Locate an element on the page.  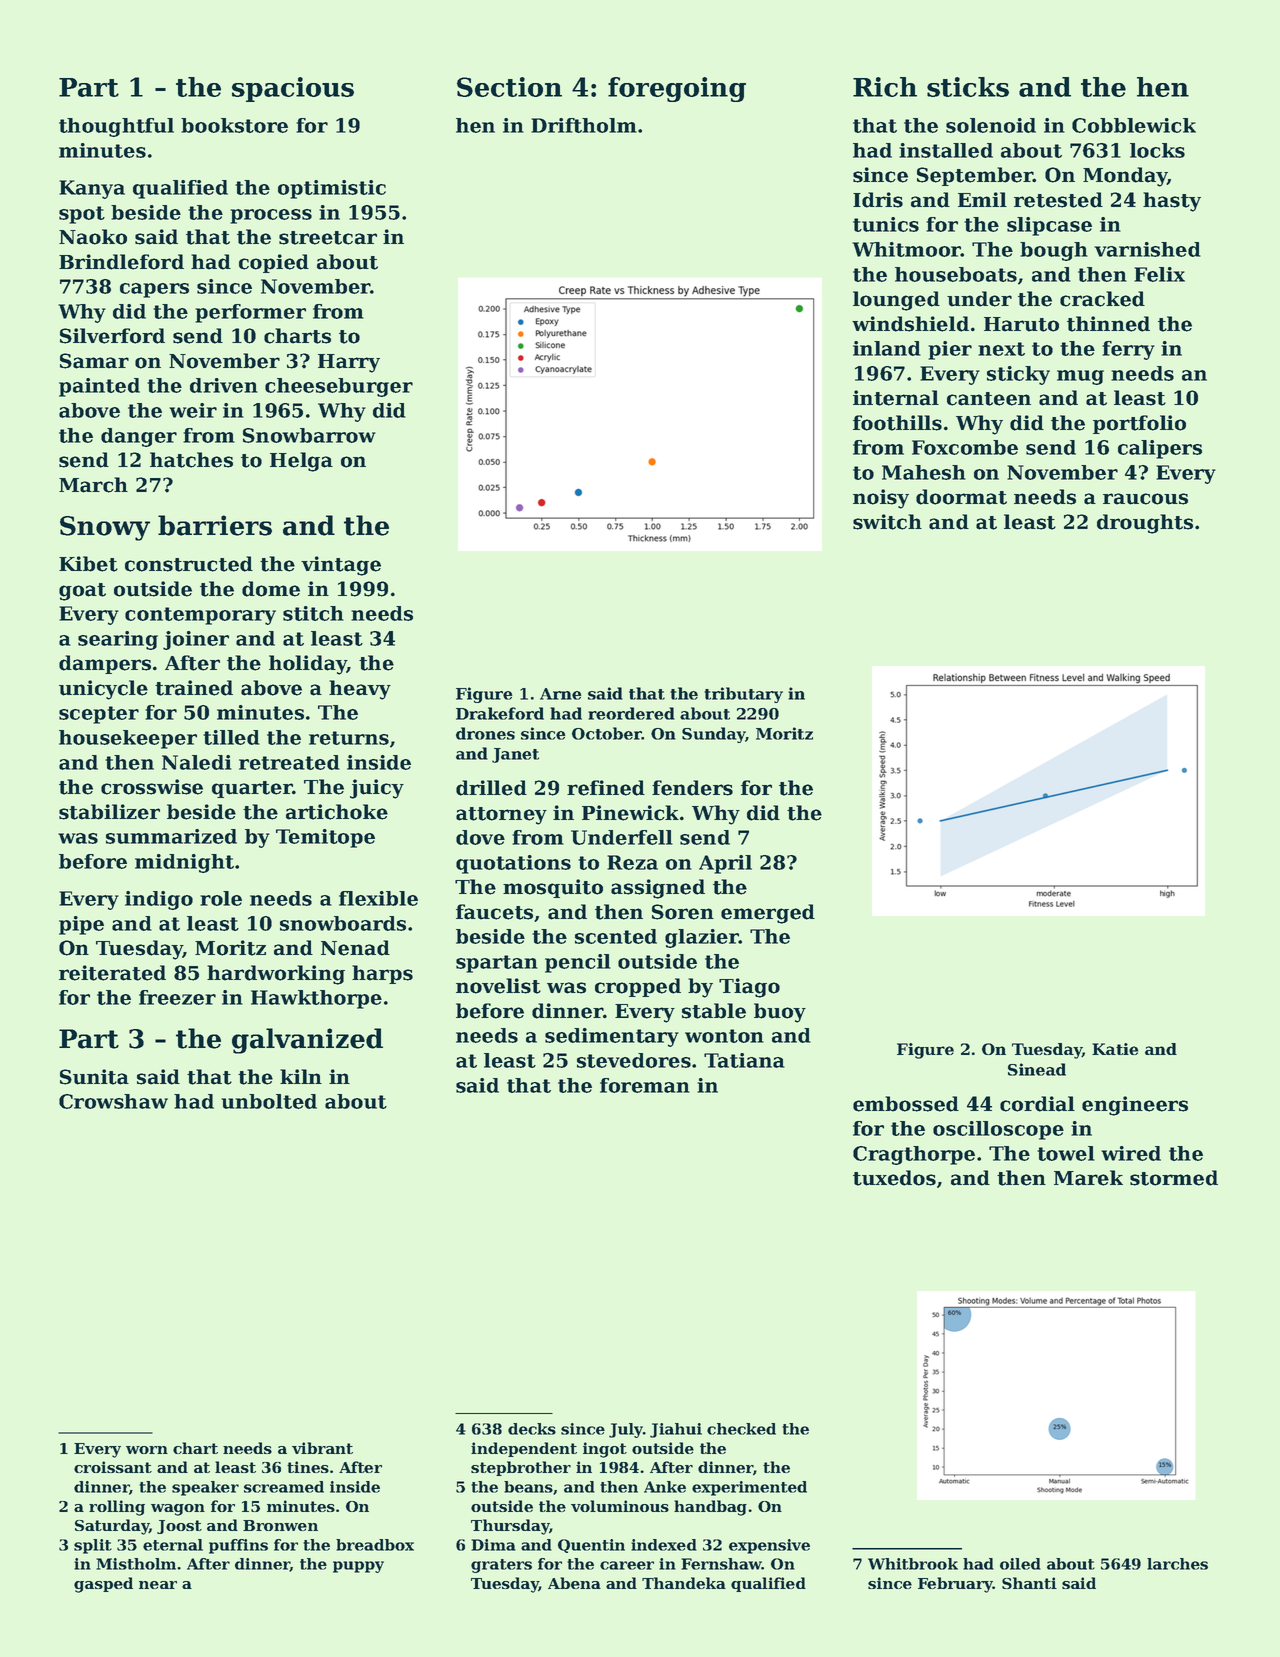
switch is located at coordinates (887, 522).
